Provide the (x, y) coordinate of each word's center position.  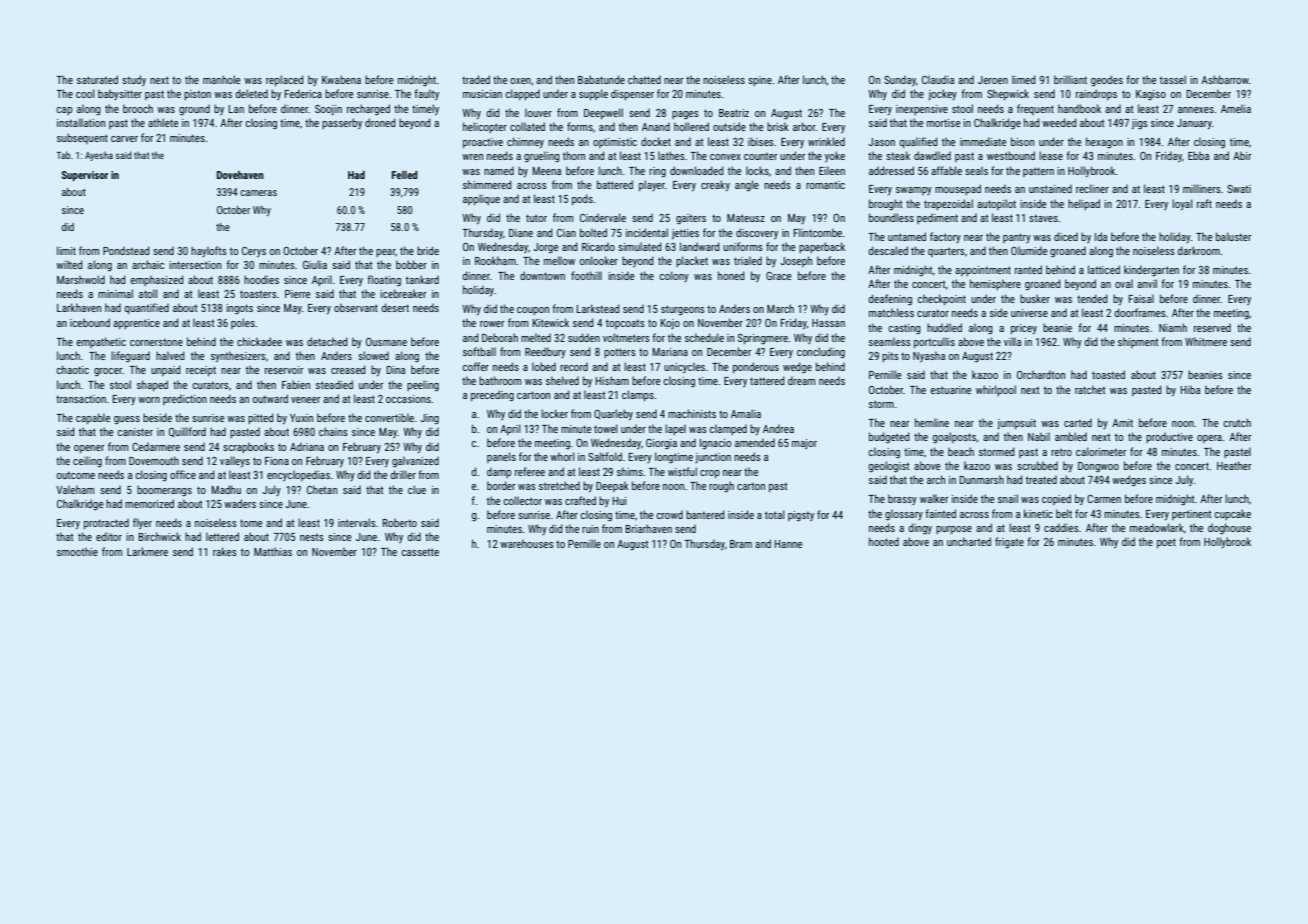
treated (1041, 480)
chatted (644, 79)
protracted (106, 524)
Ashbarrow (1225, 79)
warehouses (527, 543)
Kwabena (341, 79)
